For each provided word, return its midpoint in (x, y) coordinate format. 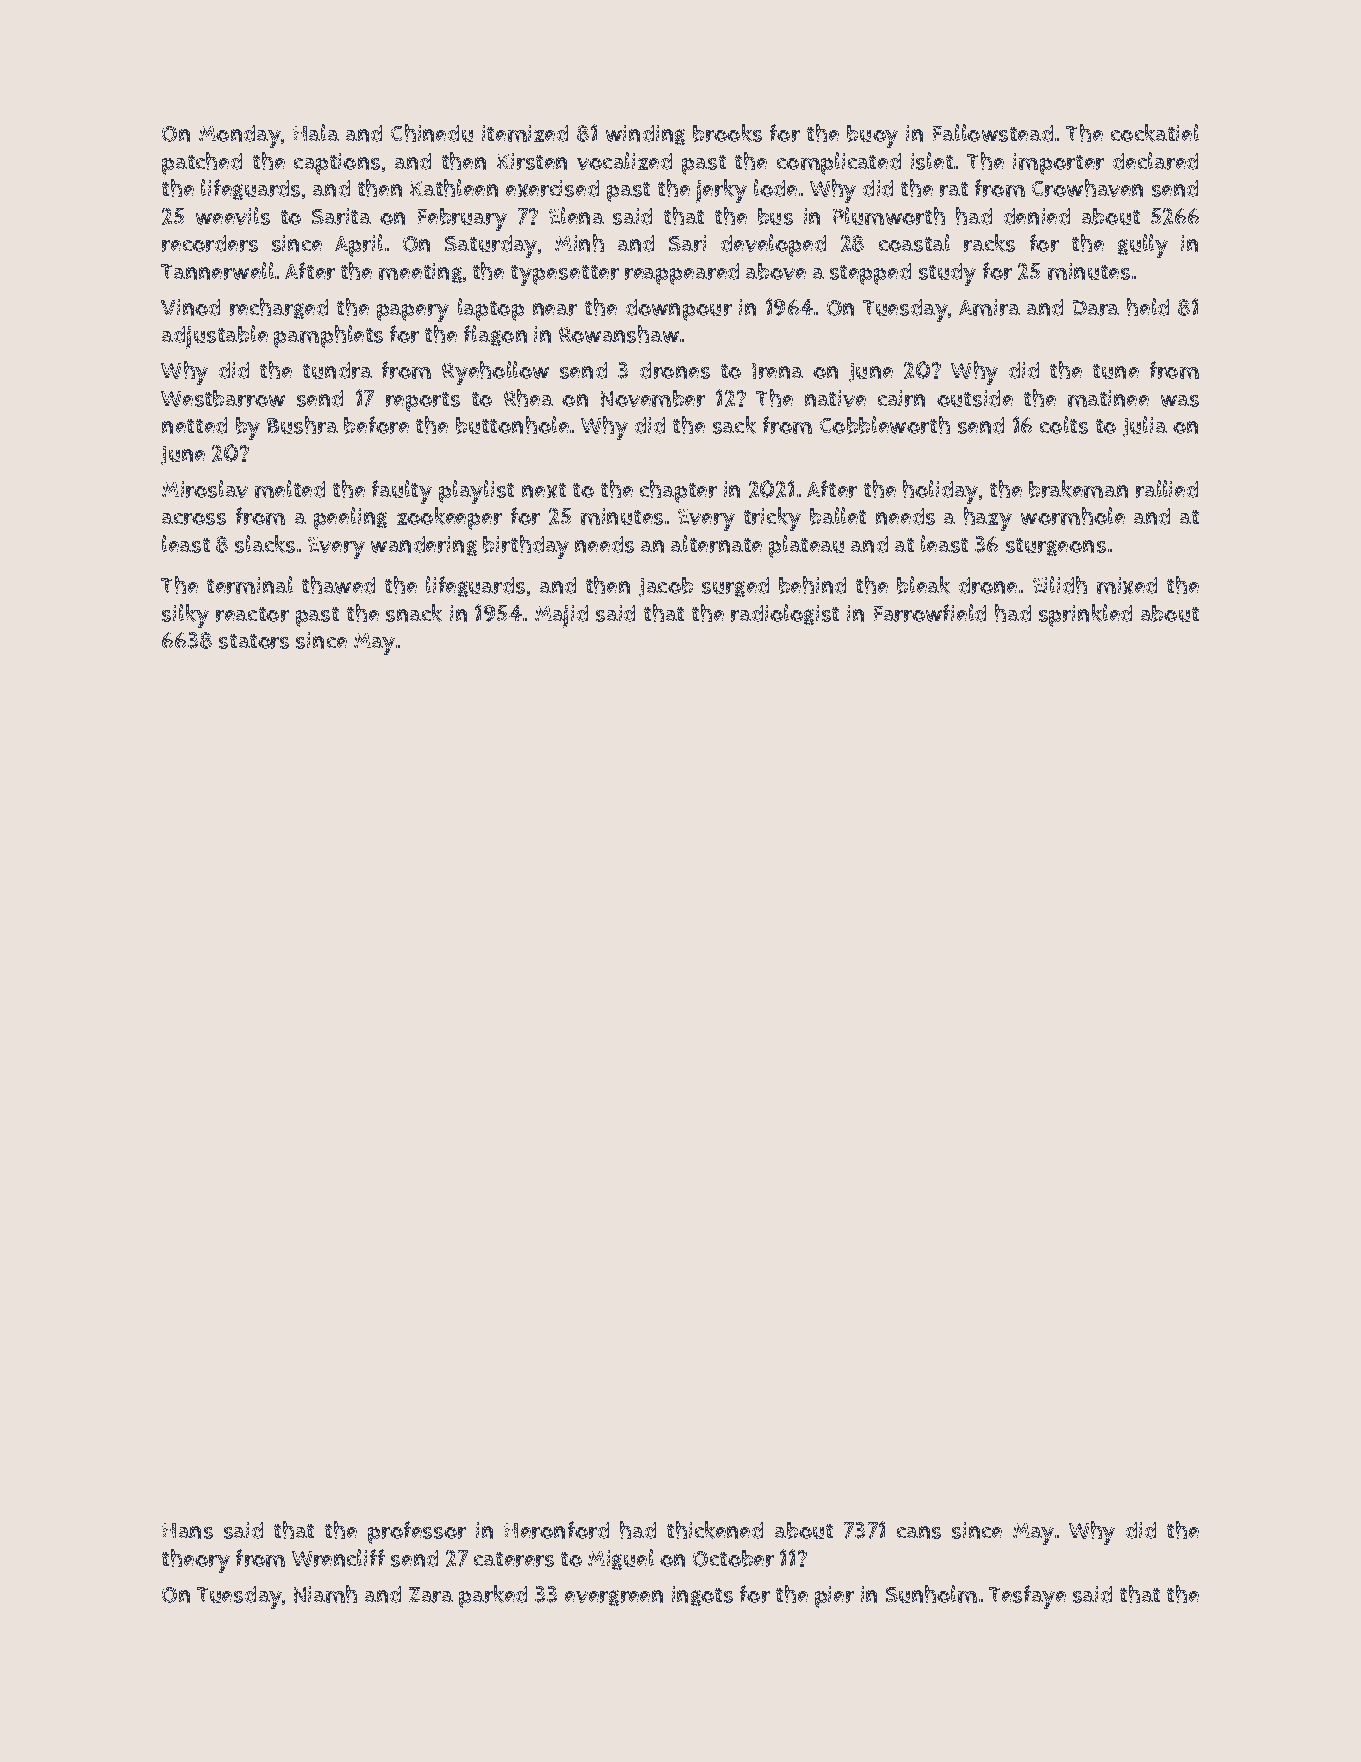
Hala (316, 132)
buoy (872, 136)
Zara (431, 1595)
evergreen (614, 1598)
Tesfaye (1027, 1597)
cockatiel (1155, 133)
